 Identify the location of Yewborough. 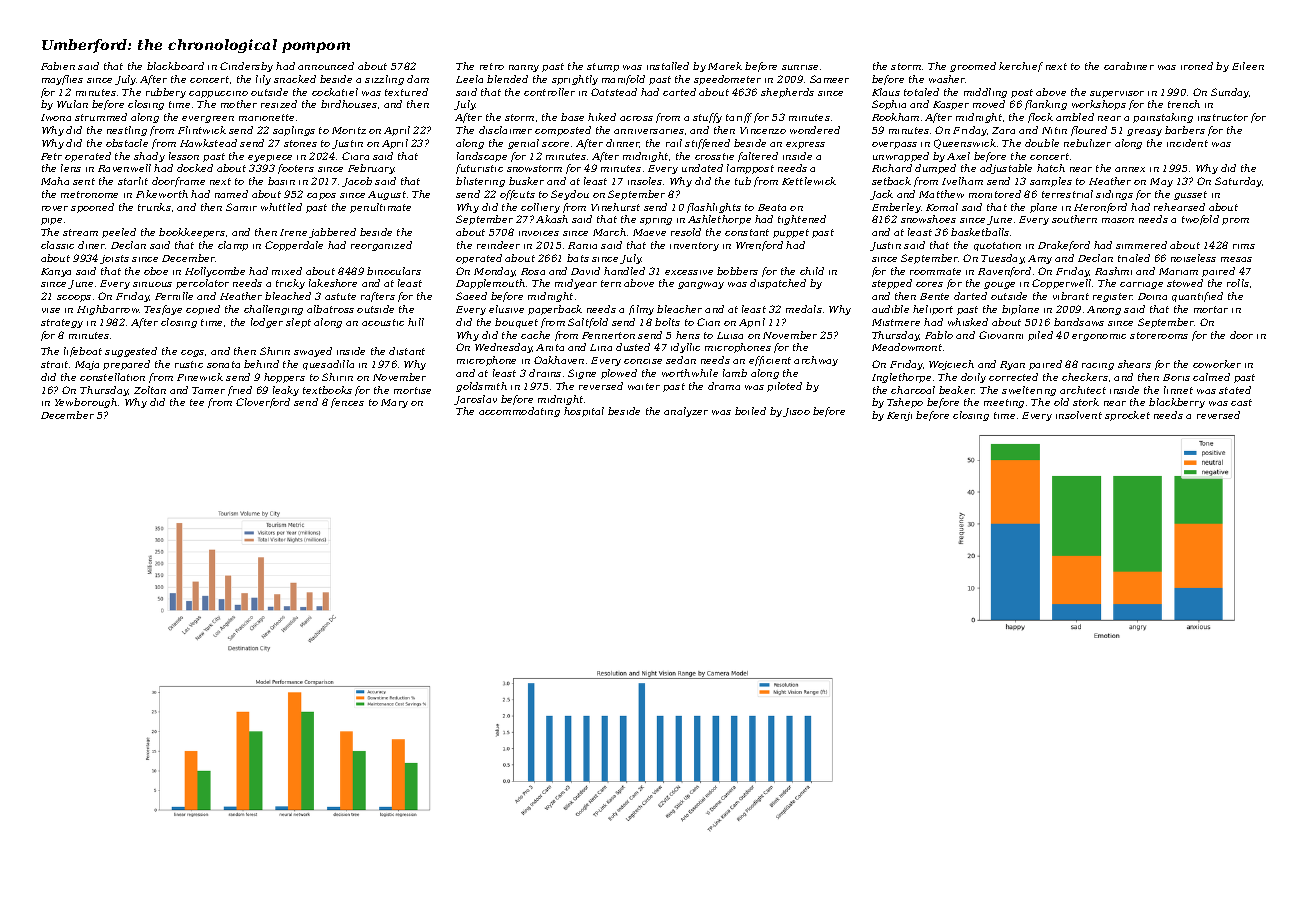
(86, 403).
